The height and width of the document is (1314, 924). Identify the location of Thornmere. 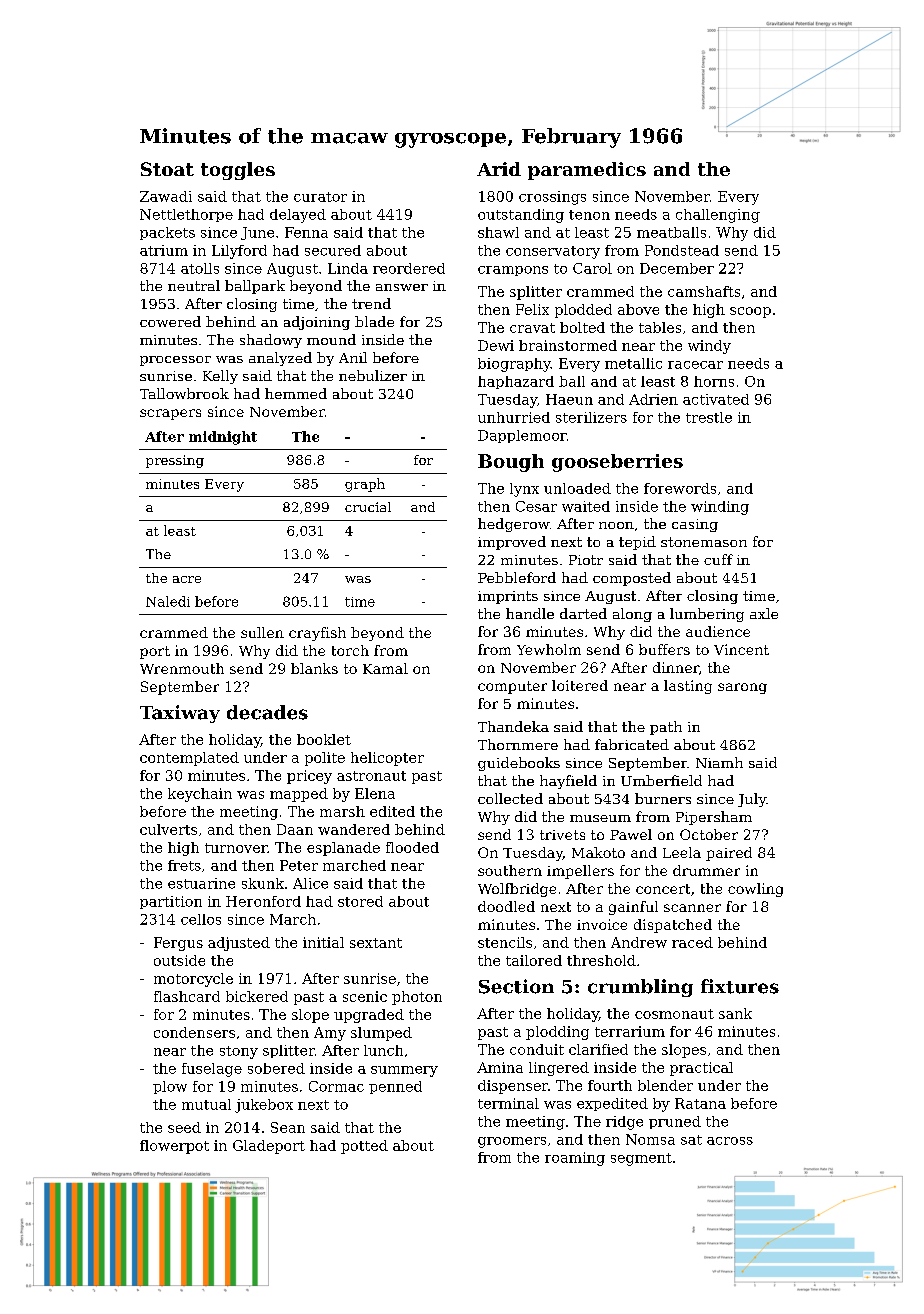
(518, 744).
